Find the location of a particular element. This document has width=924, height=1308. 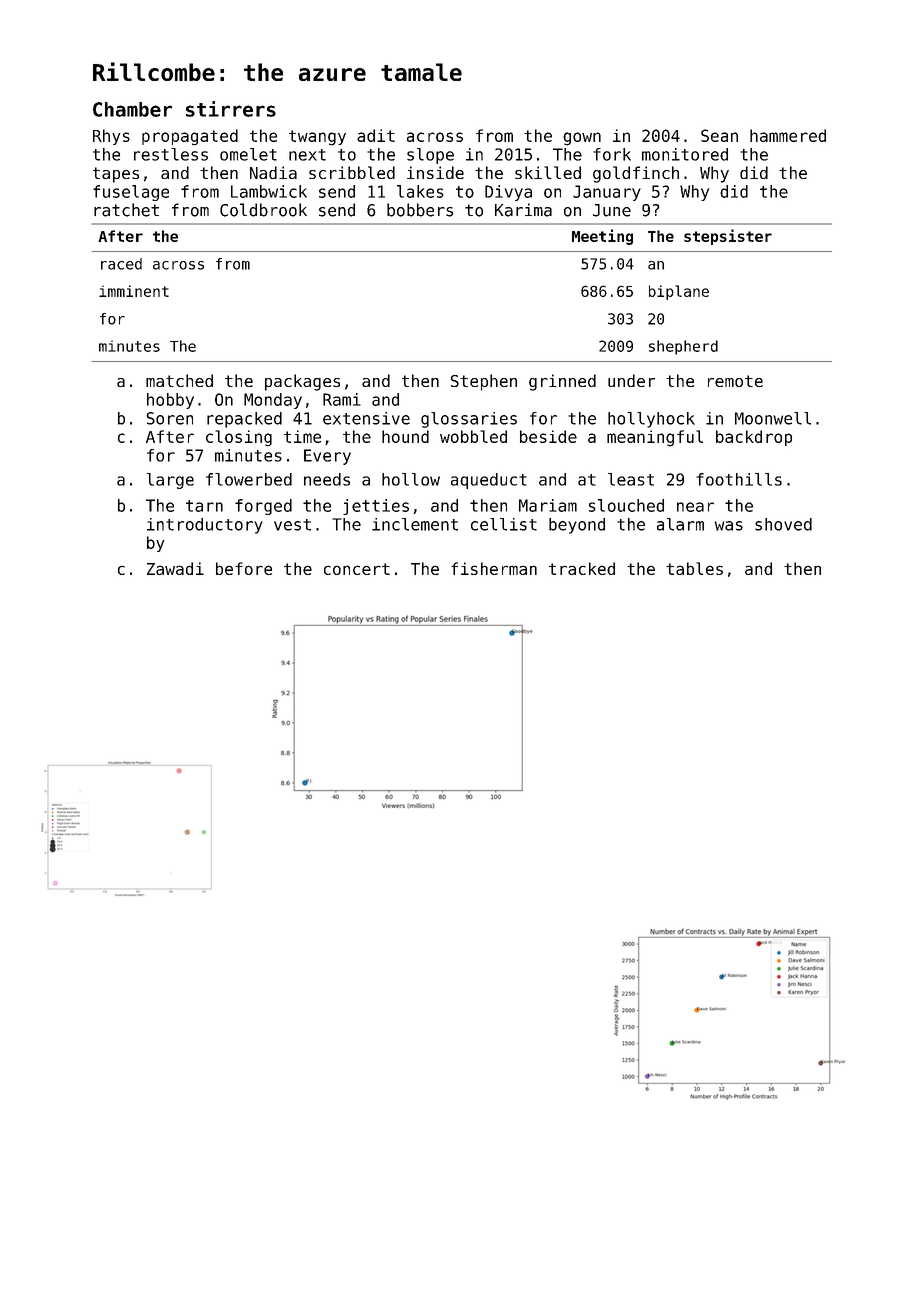

tables is located at coordinates (694, 568).
